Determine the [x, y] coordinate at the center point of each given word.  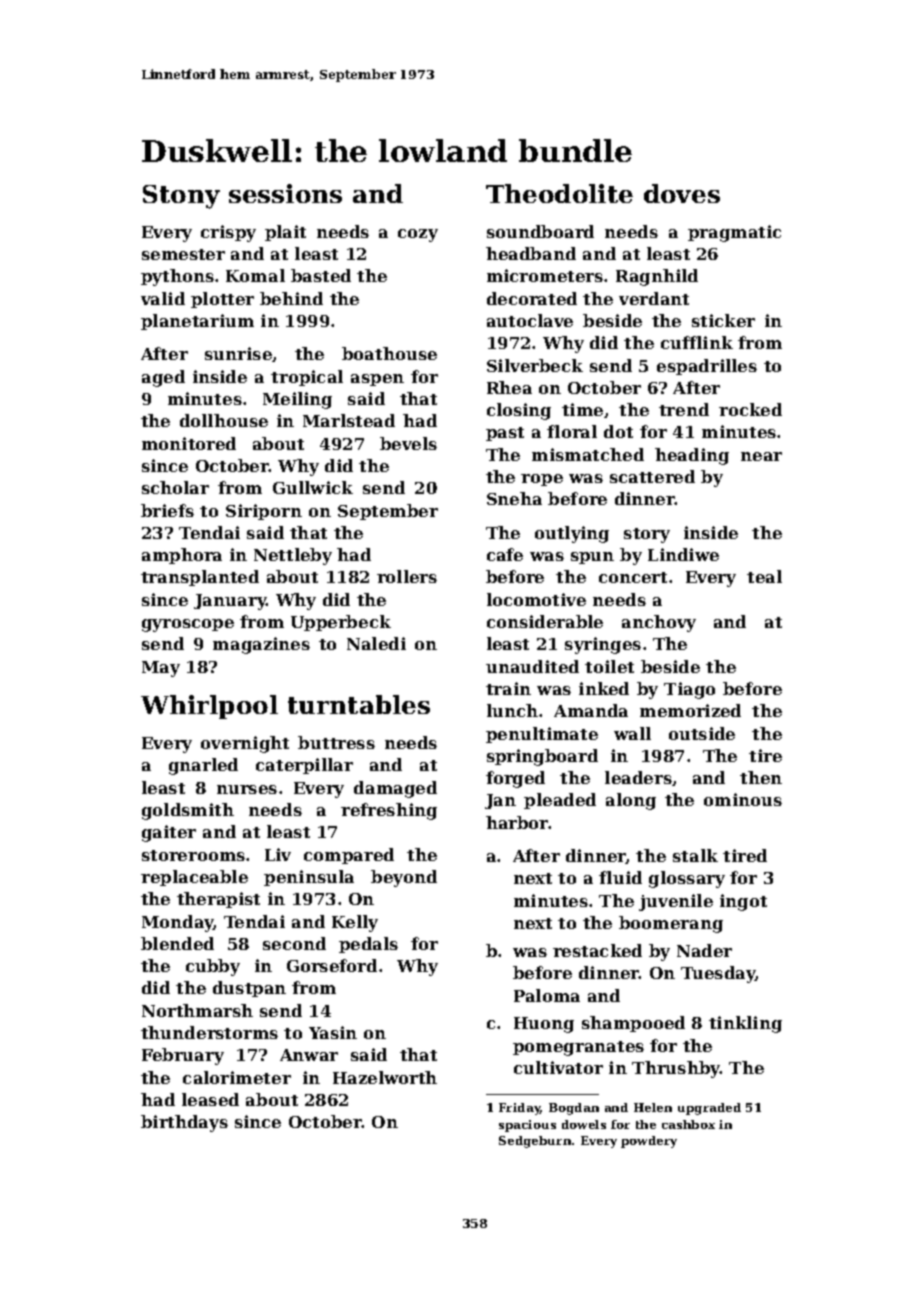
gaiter [169, 833]
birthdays [184, 1123]
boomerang [671, 924]
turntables [359, 704]
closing [519, 411]
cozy [418, 235]
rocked [750, 409]
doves [682, 193]
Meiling [297, 400]
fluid [620, 877]
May [161, 669]
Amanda [591, 710]
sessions [285, 193]
